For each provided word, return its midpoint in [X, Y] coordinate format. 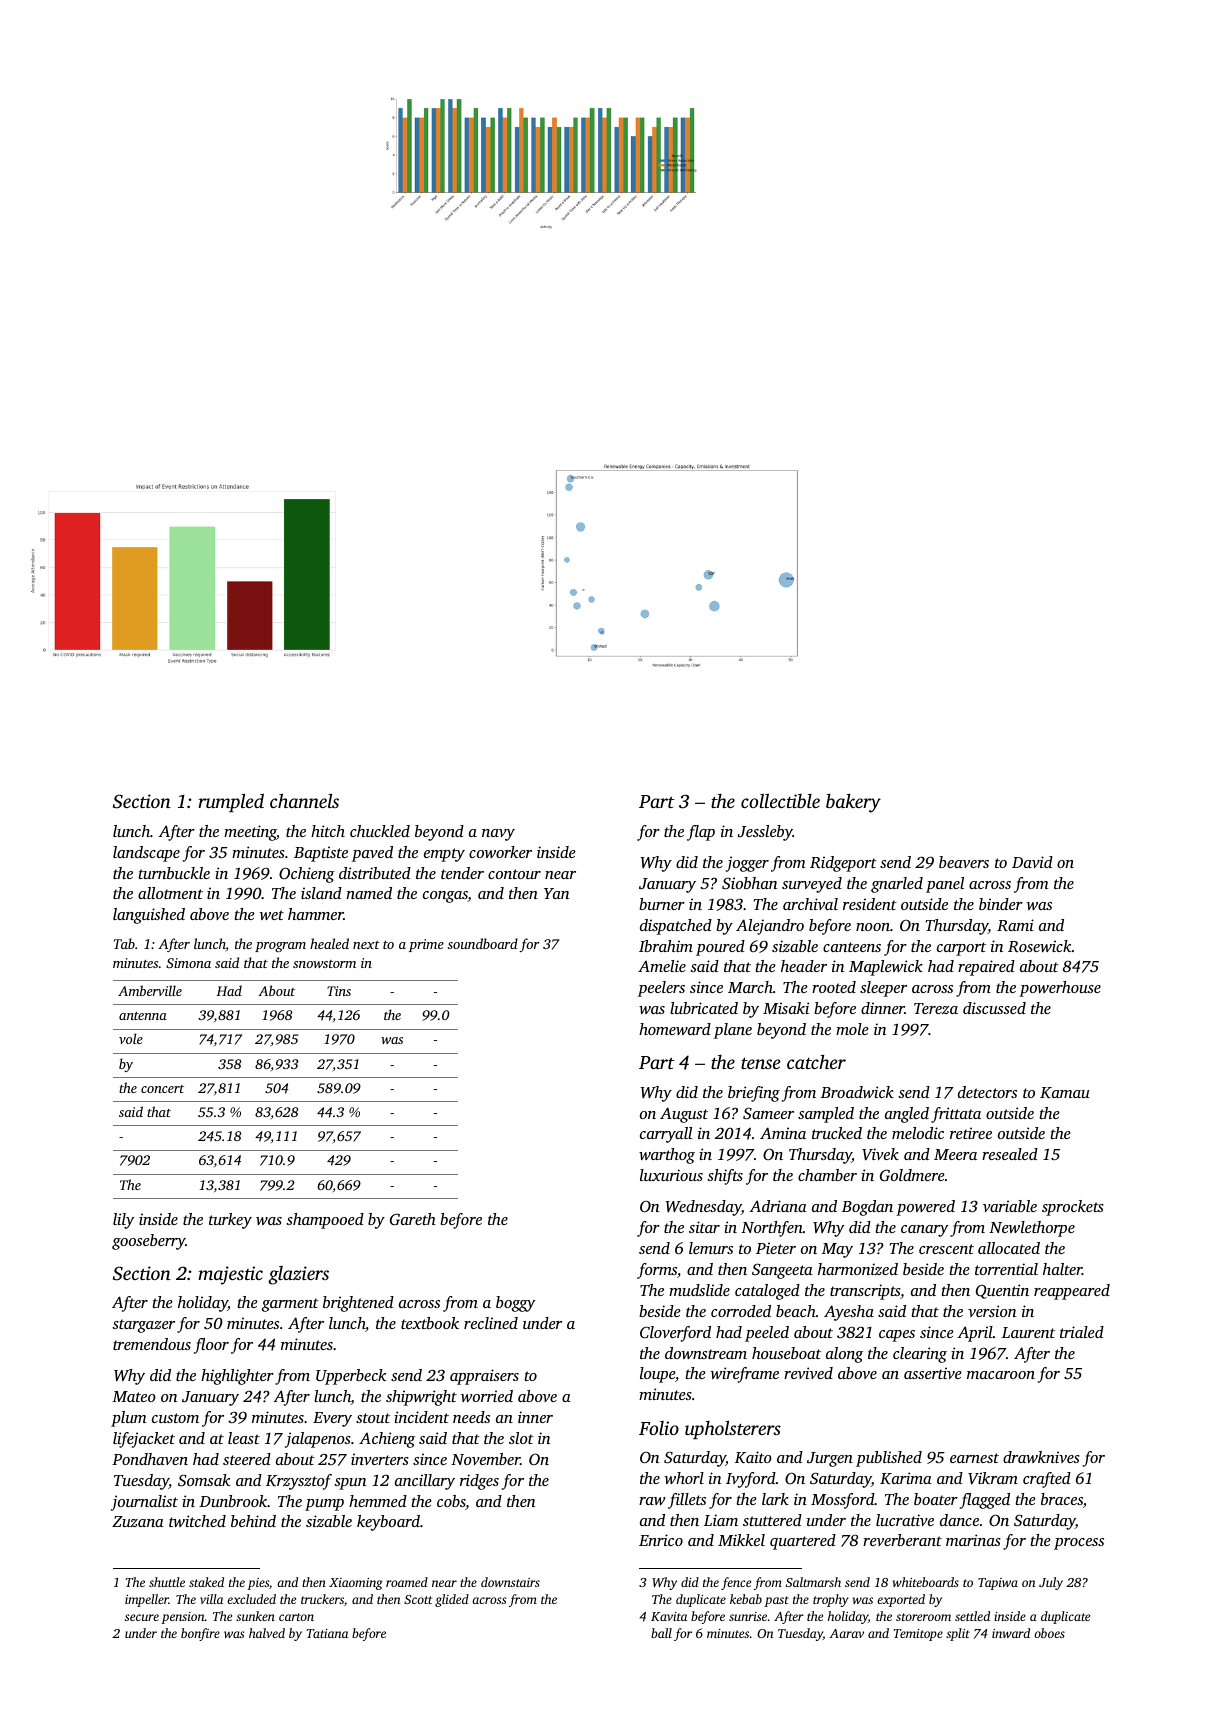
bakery [853, 803]
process [1079, 1544]
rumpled [231, 802]
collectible [780, 800]
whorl [684, 1478]
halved [267, 1633]
